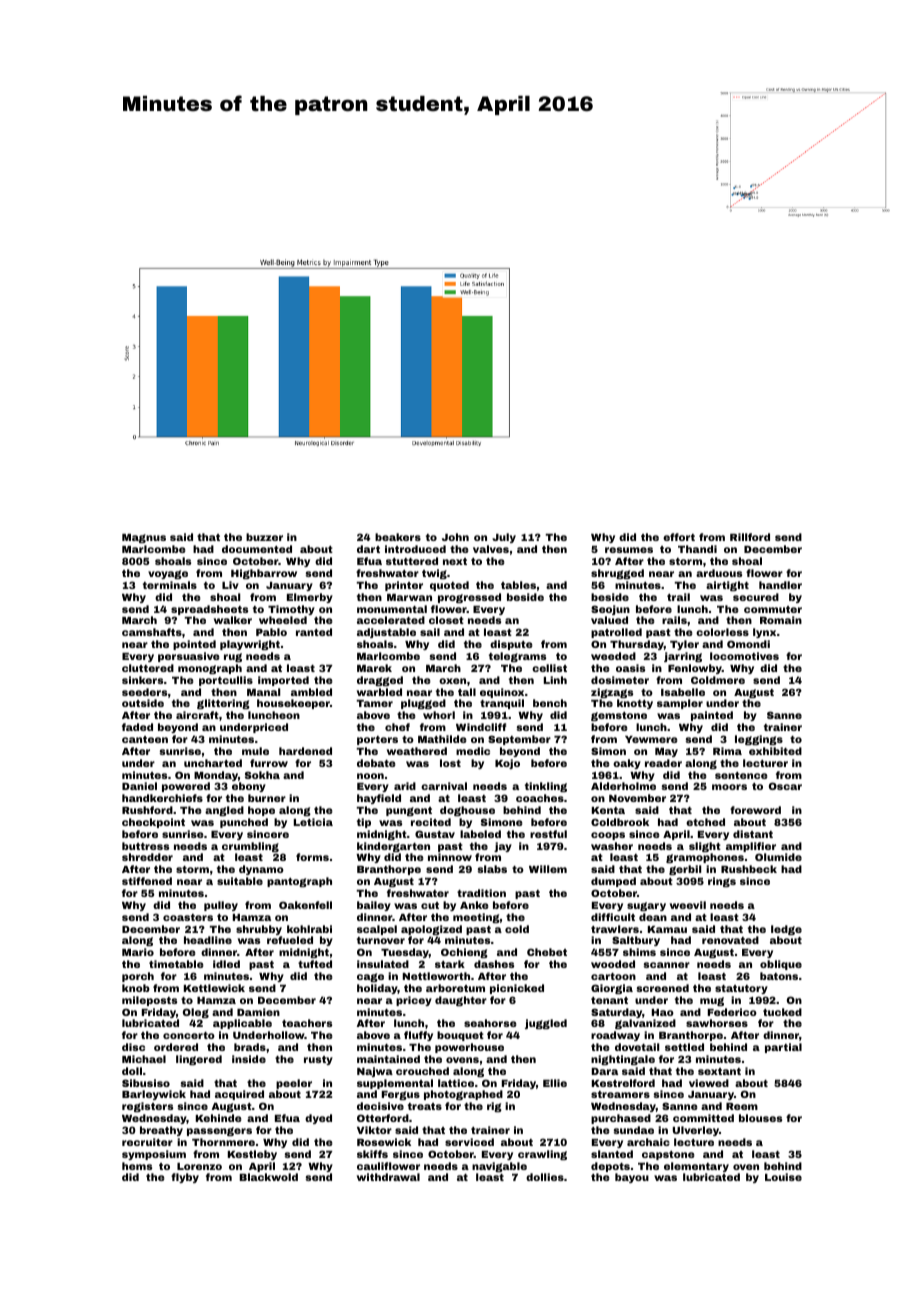 The height and width of the screenshot is (1308, 924). I want to click on Rillford, so click(750, 537).
